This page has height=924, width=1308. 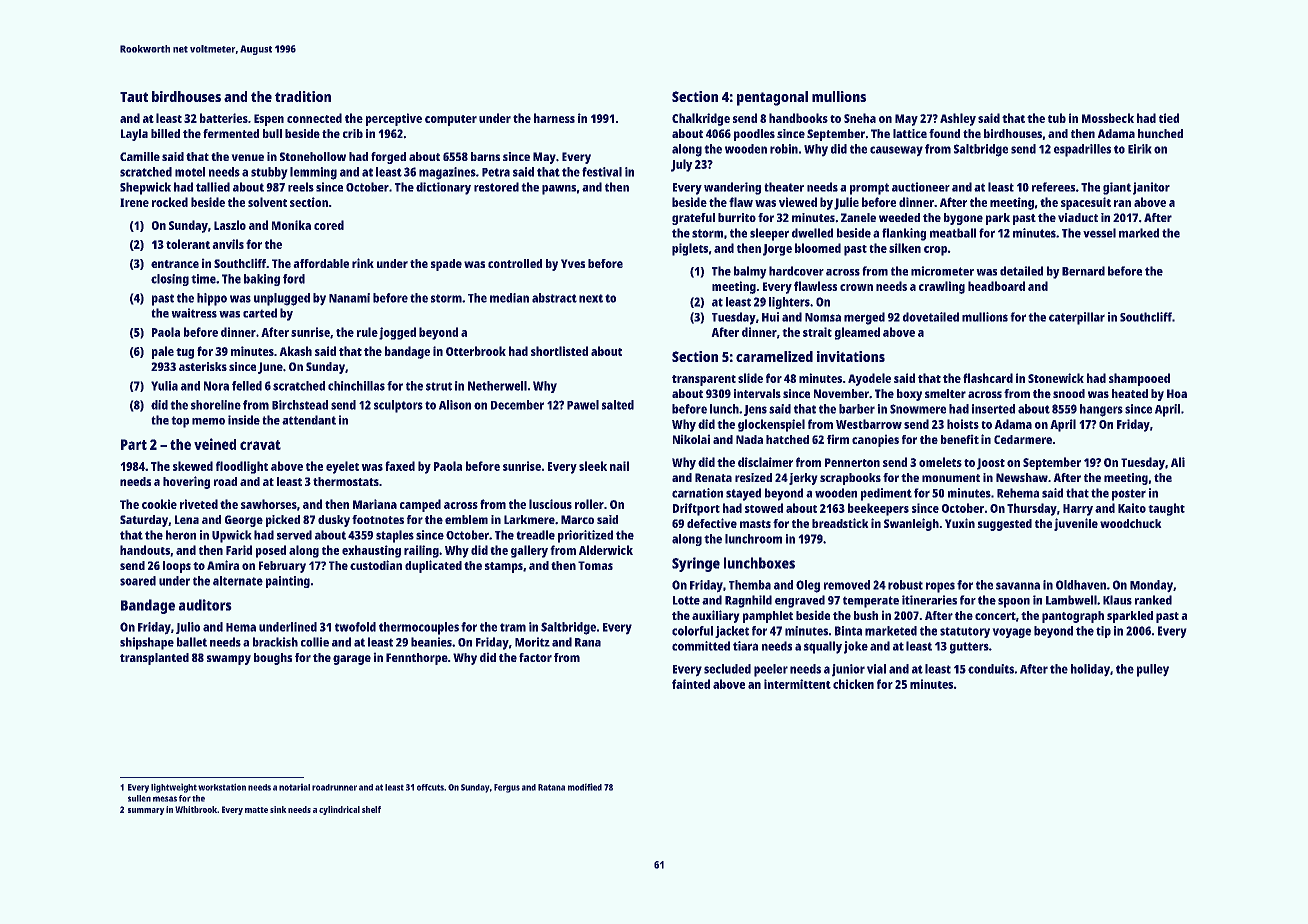 I want to click on intermittent, so click(x=797, y=684).
